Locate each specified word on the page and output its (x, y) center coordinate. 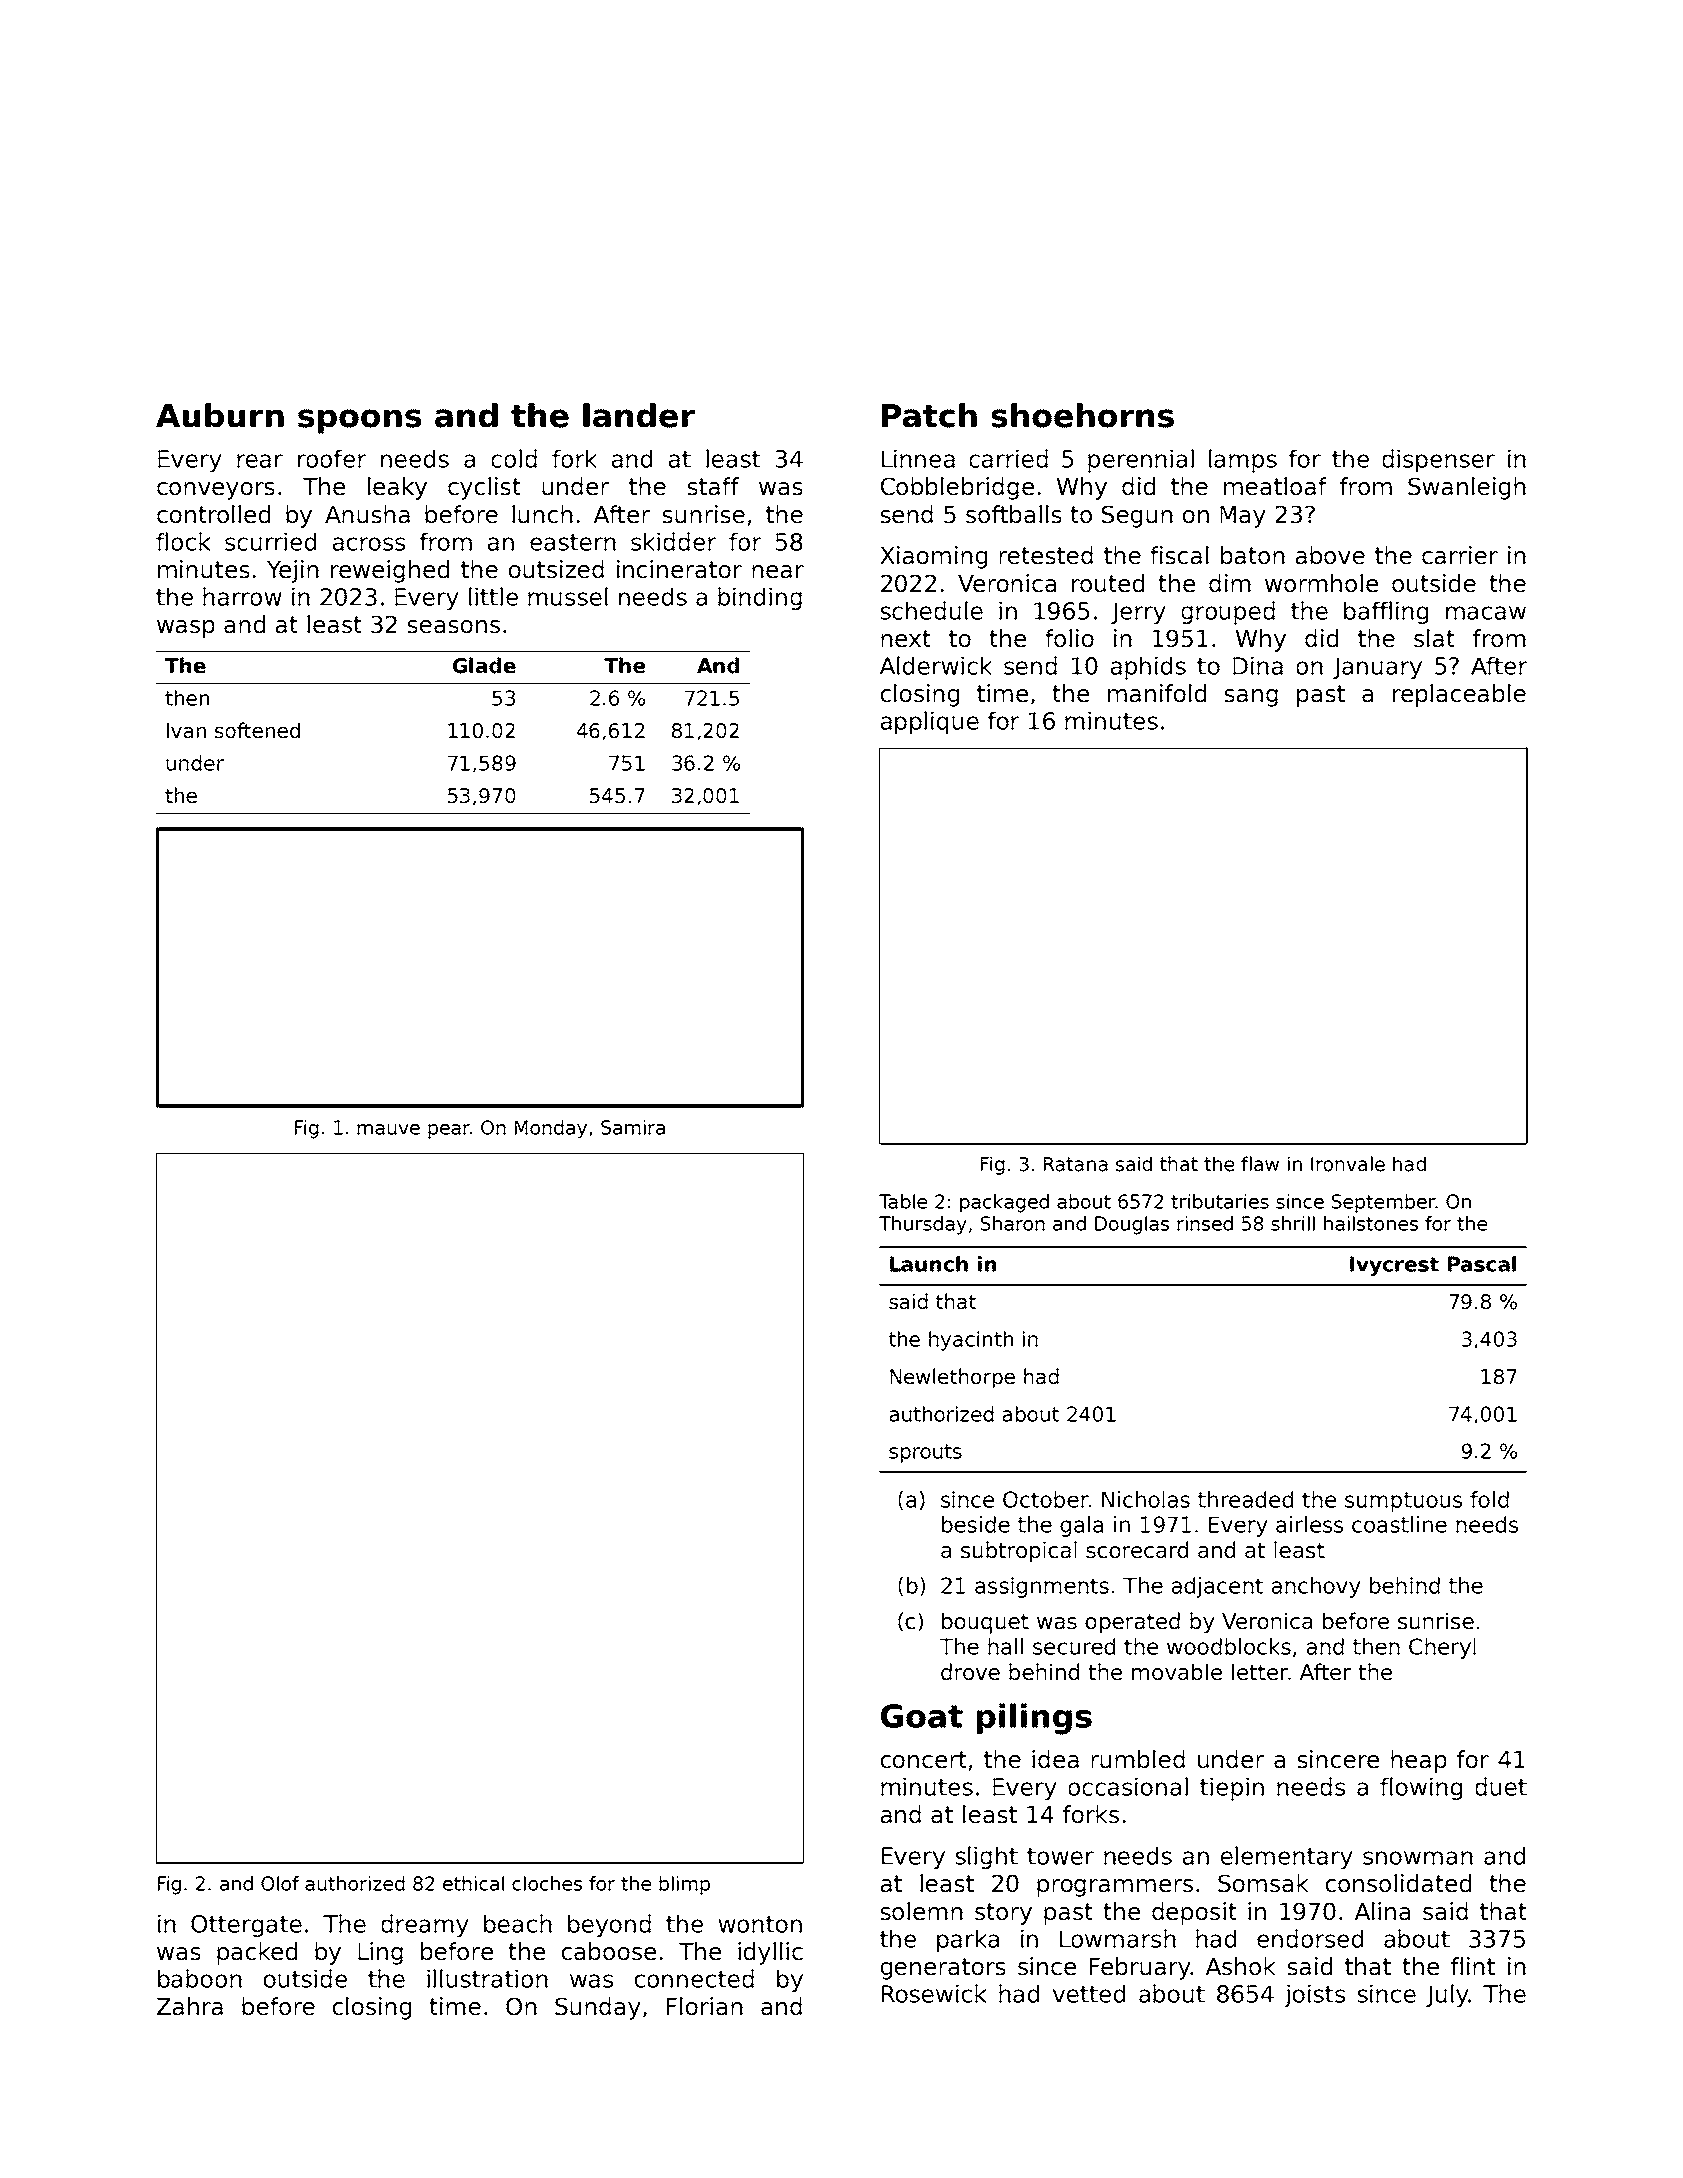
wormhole (1321, 583)
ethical (473, 1883)
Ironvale (1348, 1164)
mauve (388, 1129)
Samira (633, 1127)
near (778, 572)
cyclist (484, 488)
